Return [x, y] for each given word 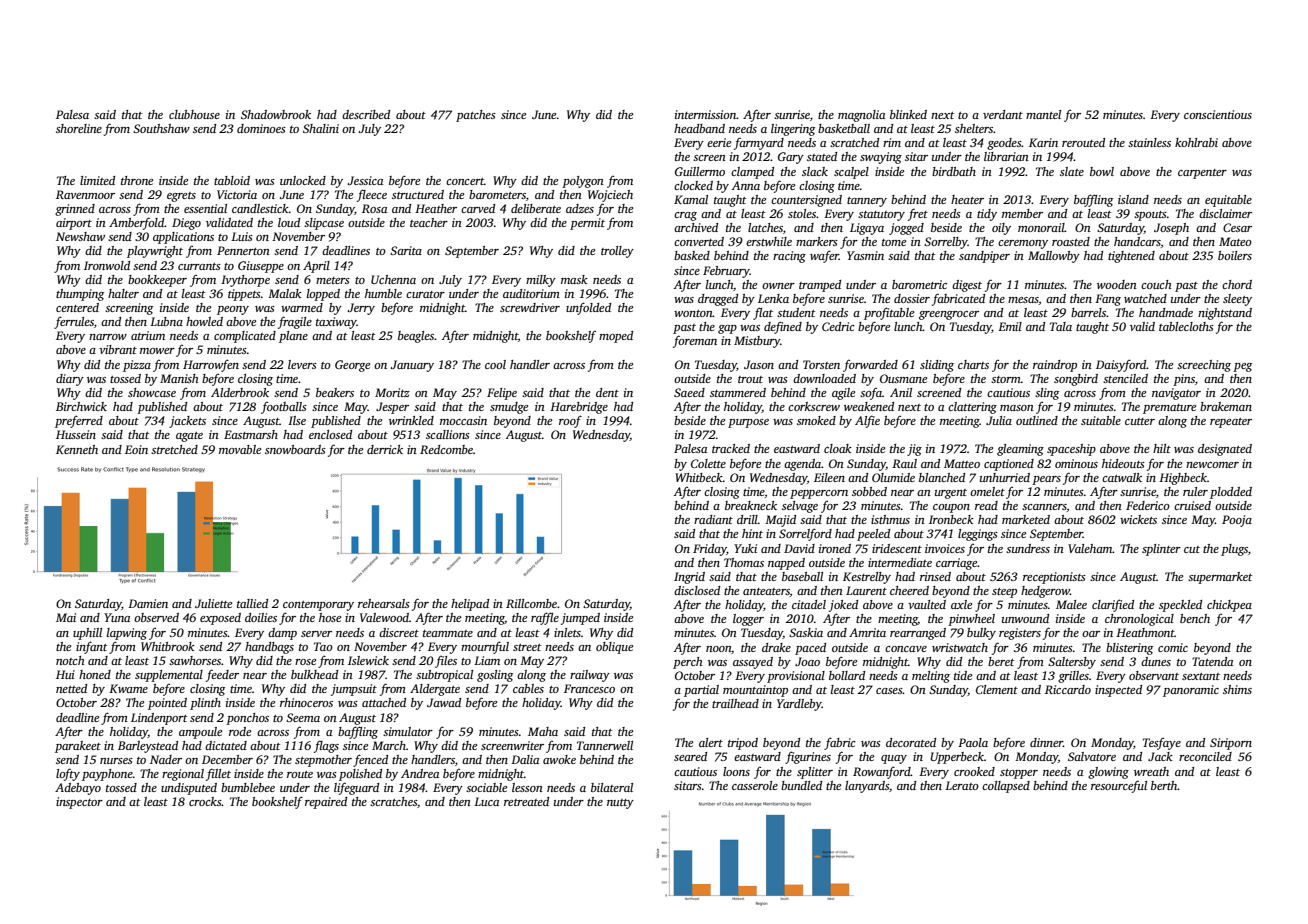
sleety [1237, 300]
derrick [385, 449]
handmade [1166, 312]
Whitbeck [699, 477]
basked [692, 255]
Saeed [689, 392]
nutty [620, 804]
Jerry [361, 309]
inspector [79, 803]
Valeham [1090, 548]
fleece [372, 195]
